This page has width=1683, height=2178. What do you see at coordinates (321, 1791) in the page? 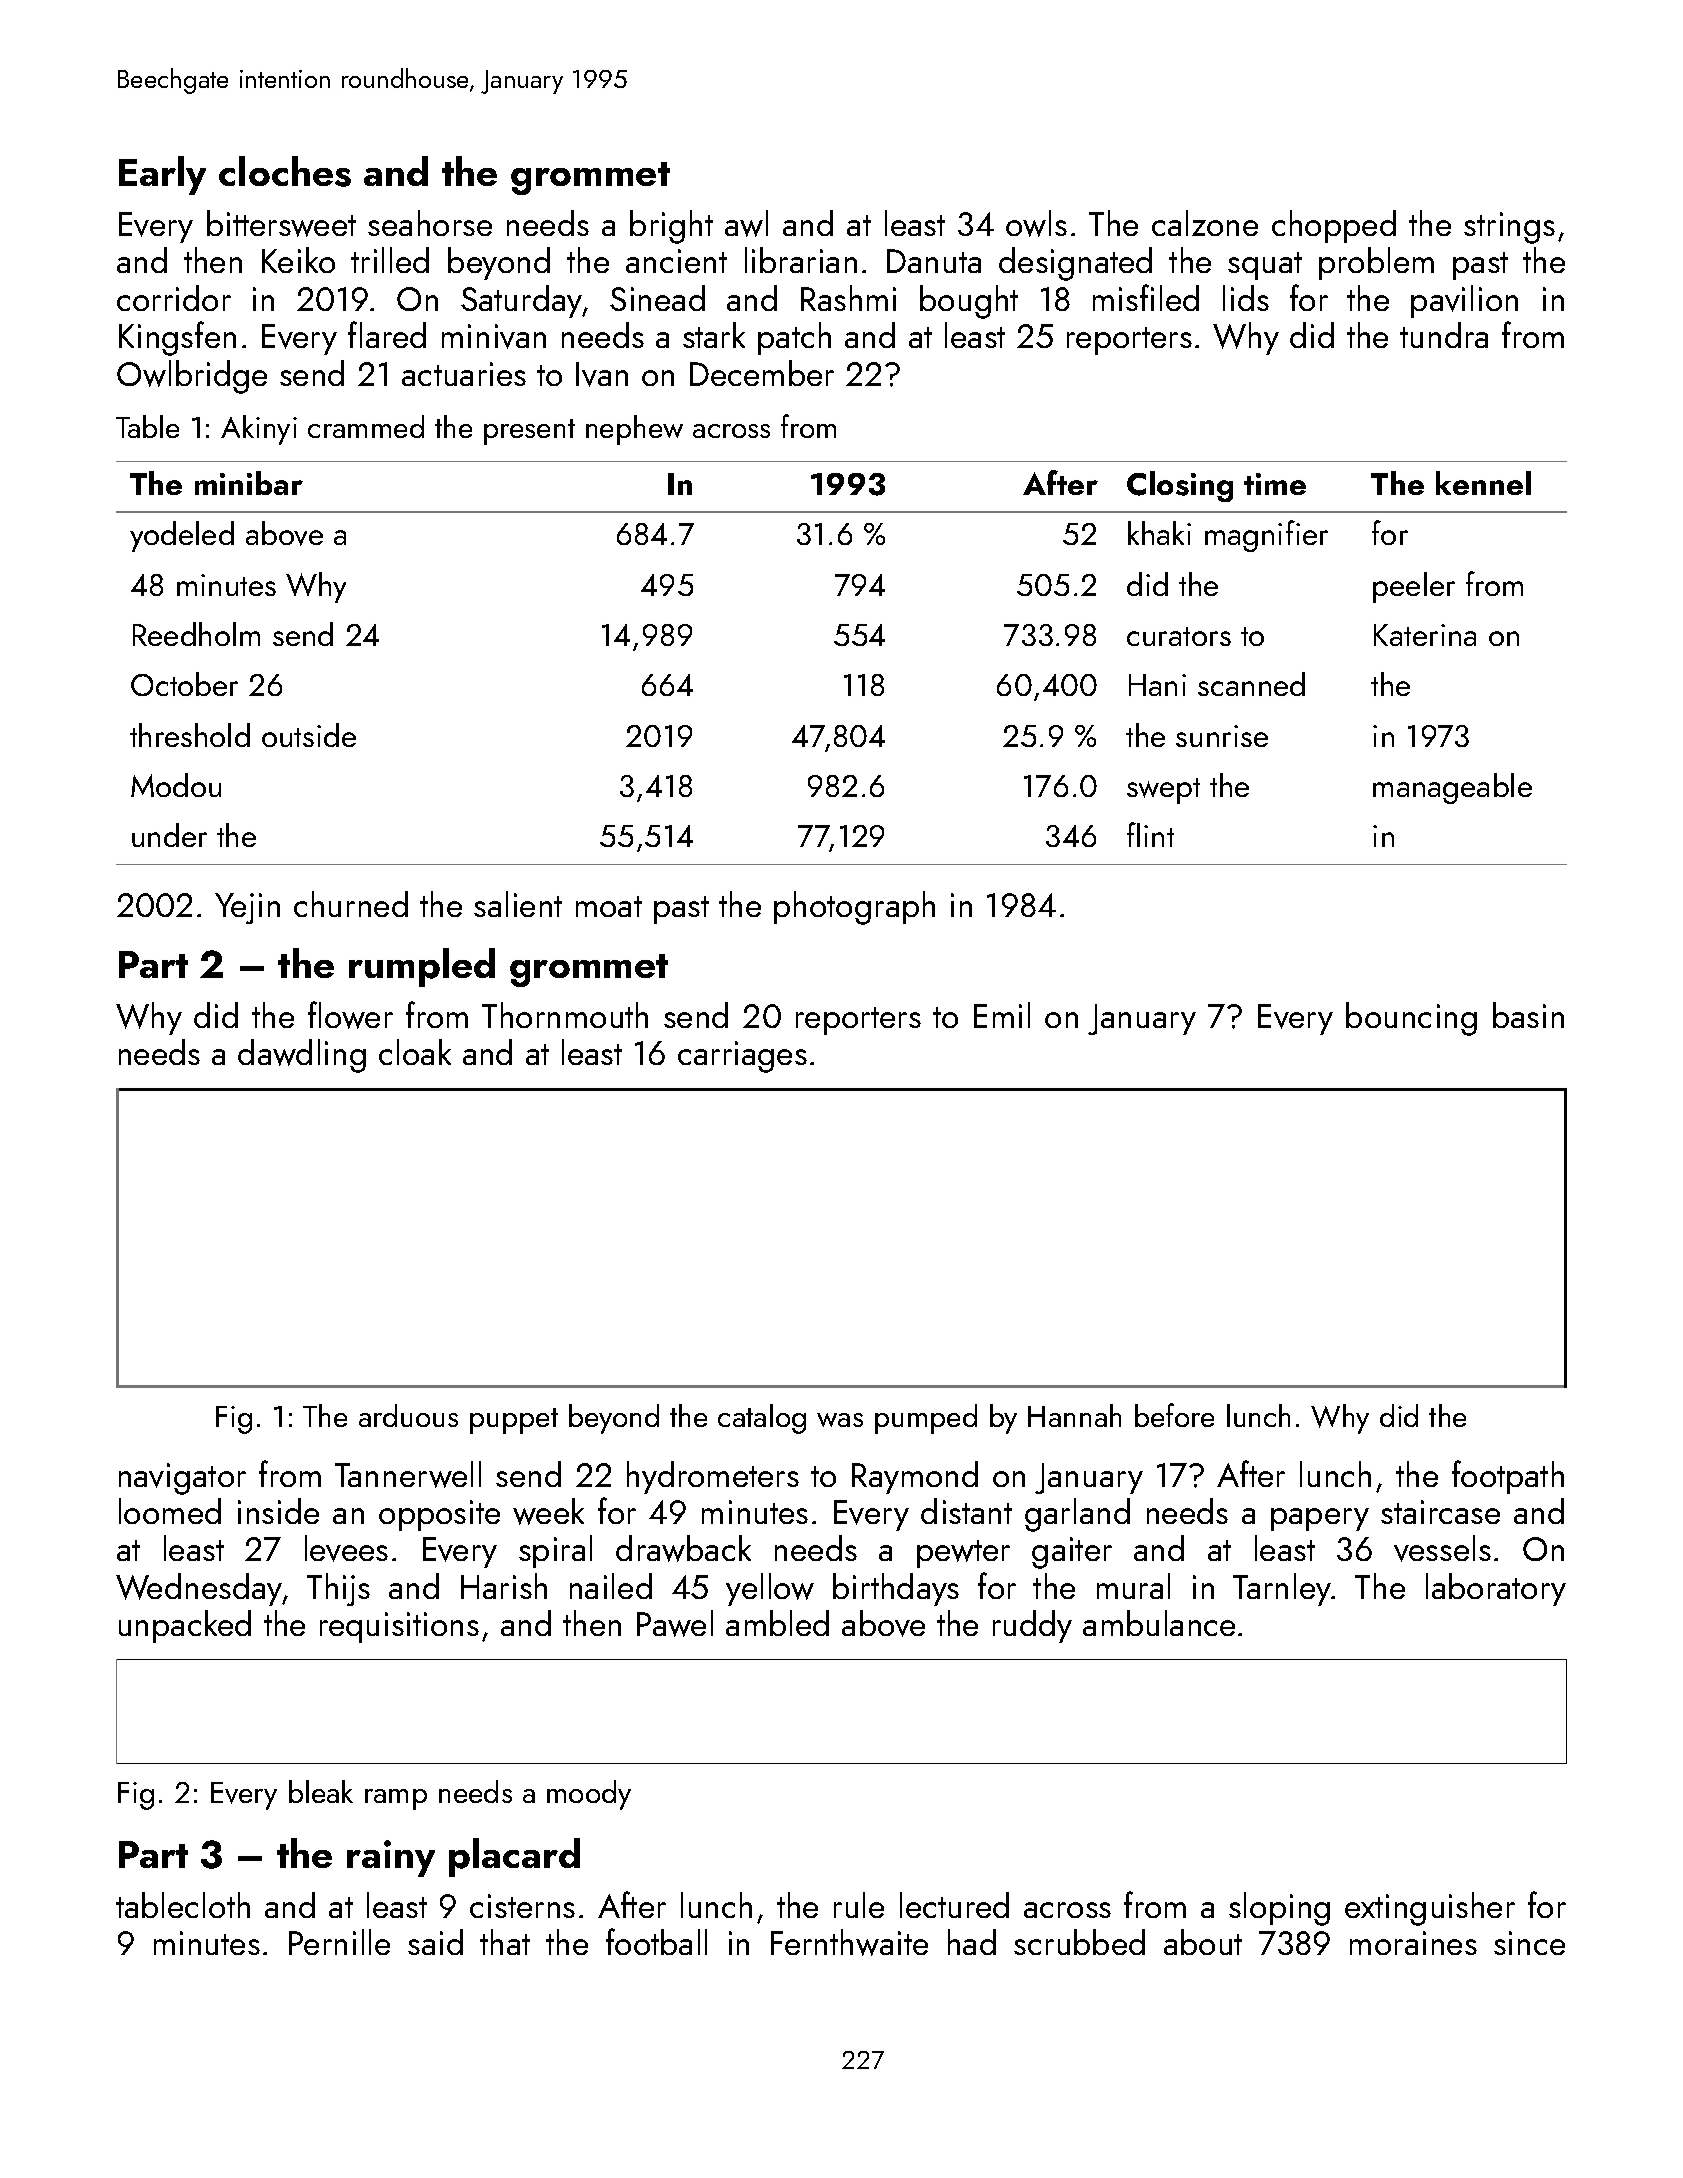
I see `bleak` at bounding box center [321, 1791].
